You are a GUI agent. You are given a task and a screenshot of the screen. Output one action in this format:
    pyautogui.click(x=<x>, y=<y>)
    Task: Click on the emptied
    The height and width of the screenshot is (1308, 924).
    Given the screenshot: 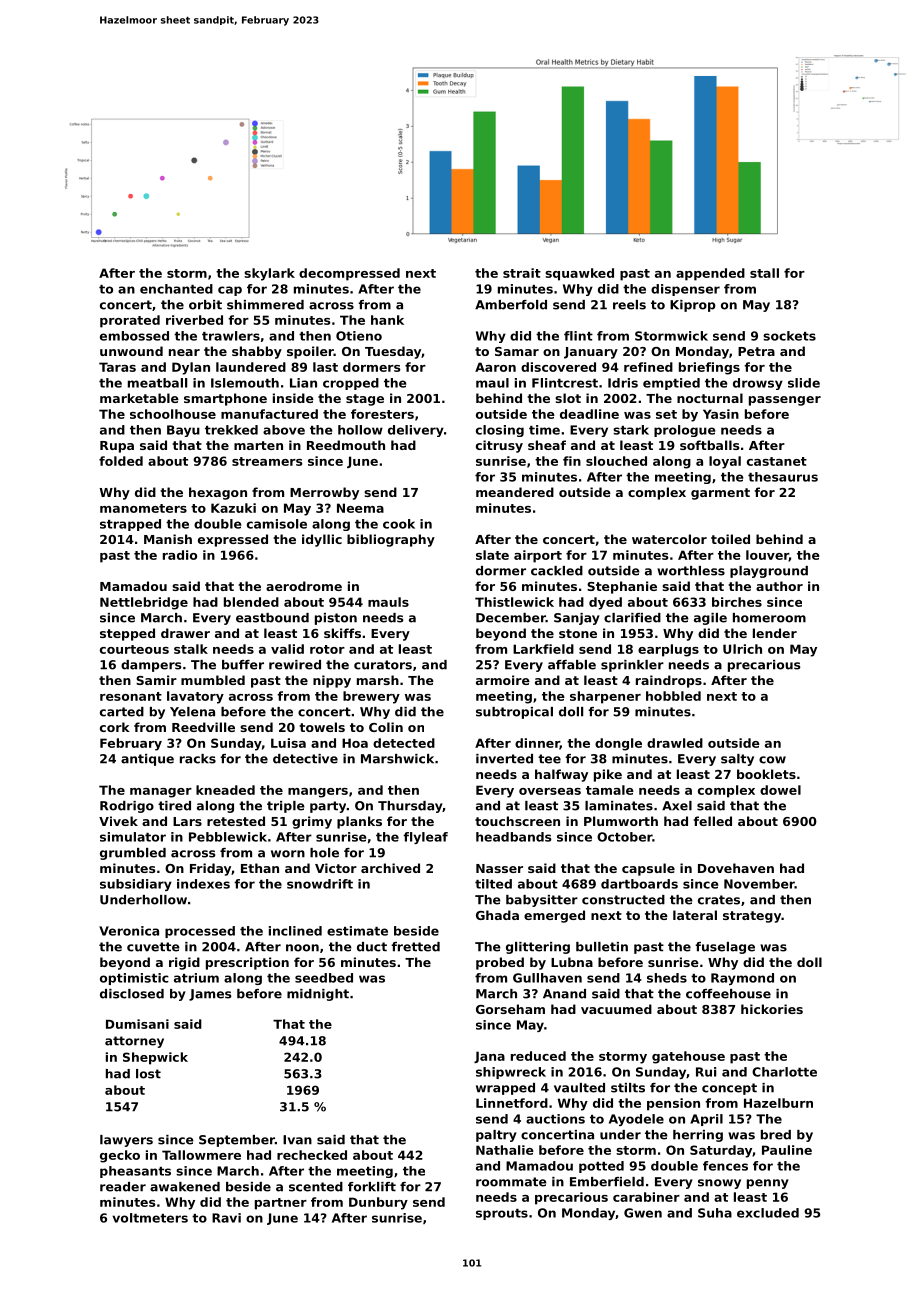 What is the action you would take?
    pyautogui.click(x=671, y=384)
